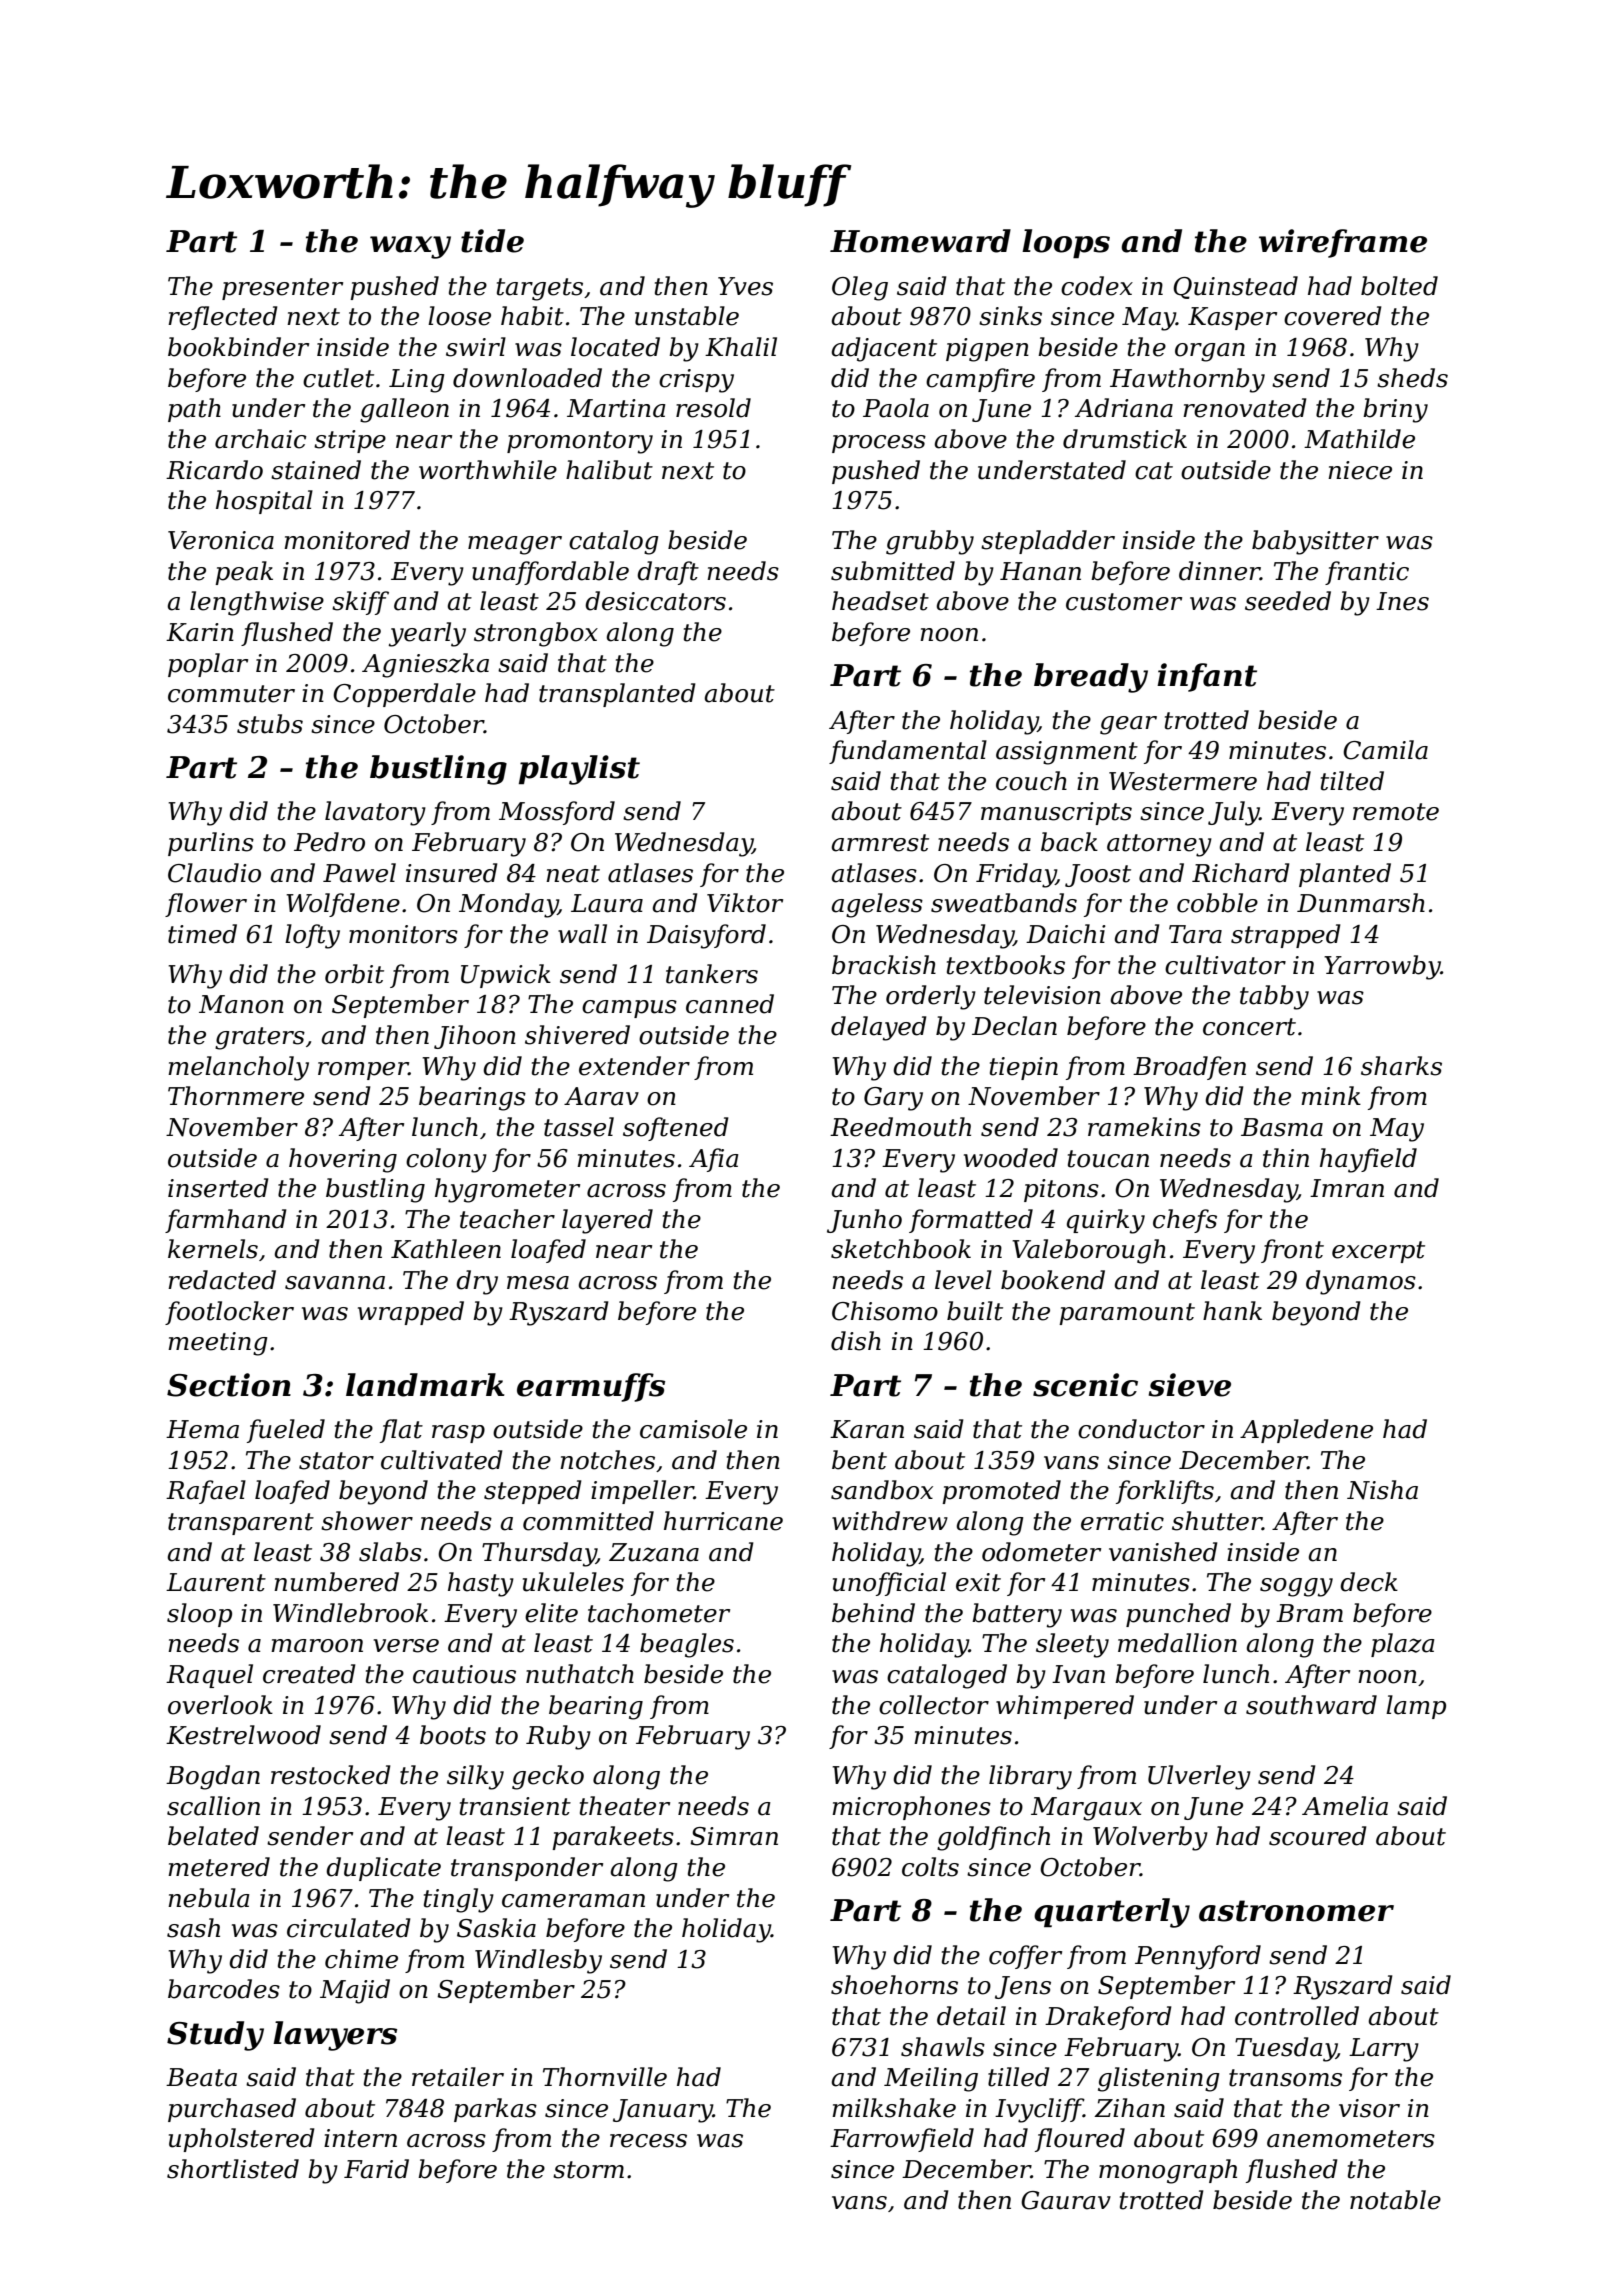 This screenshot has height=2292, width=1620. Describe the element at coordinates (687, 1645) in the screenshot. I see `beagles` at that location.
